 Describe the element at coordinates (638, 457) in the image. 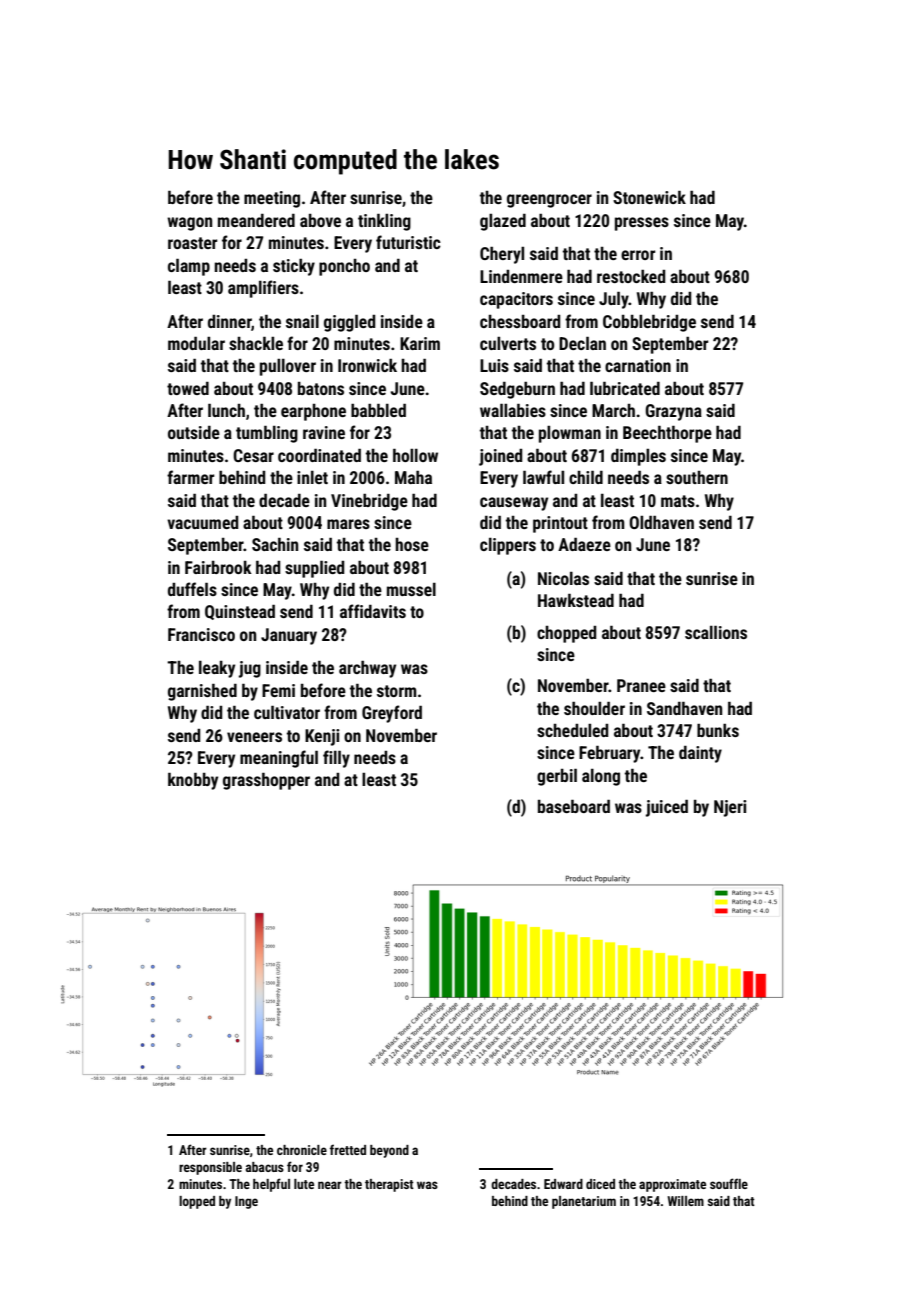

I see `dimples` at that location.
